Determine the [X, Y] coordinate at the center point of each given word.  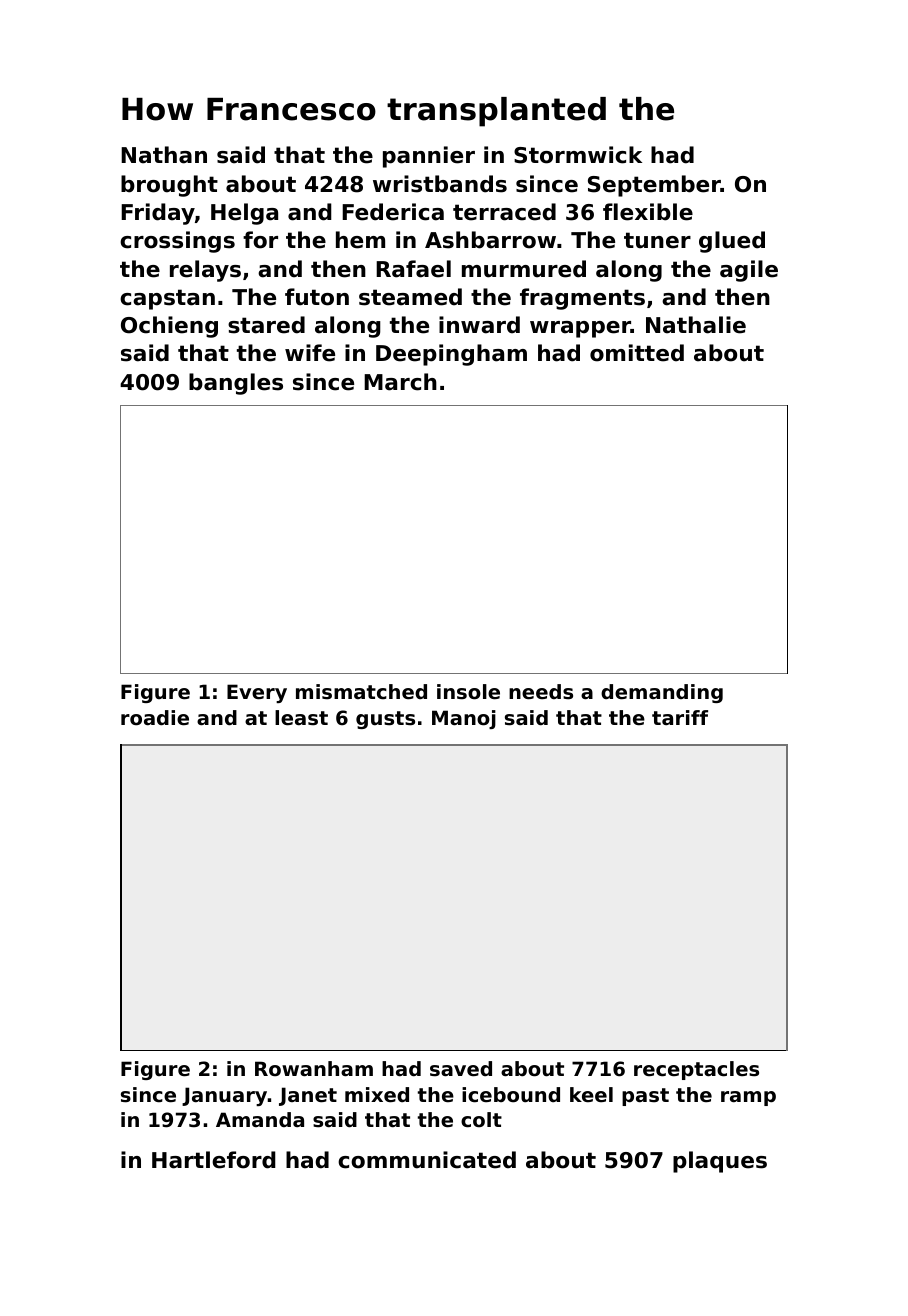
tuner [657, 240]
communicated [427, 1160]
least [301, 718]
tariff [680, 717]
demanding [662, 693]
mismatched [361, 692]
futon [317, 297]
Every [257, 693]
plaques [720, 1162]
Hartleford [214, 1160]
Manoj [464, 719]
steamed [410, 297]
